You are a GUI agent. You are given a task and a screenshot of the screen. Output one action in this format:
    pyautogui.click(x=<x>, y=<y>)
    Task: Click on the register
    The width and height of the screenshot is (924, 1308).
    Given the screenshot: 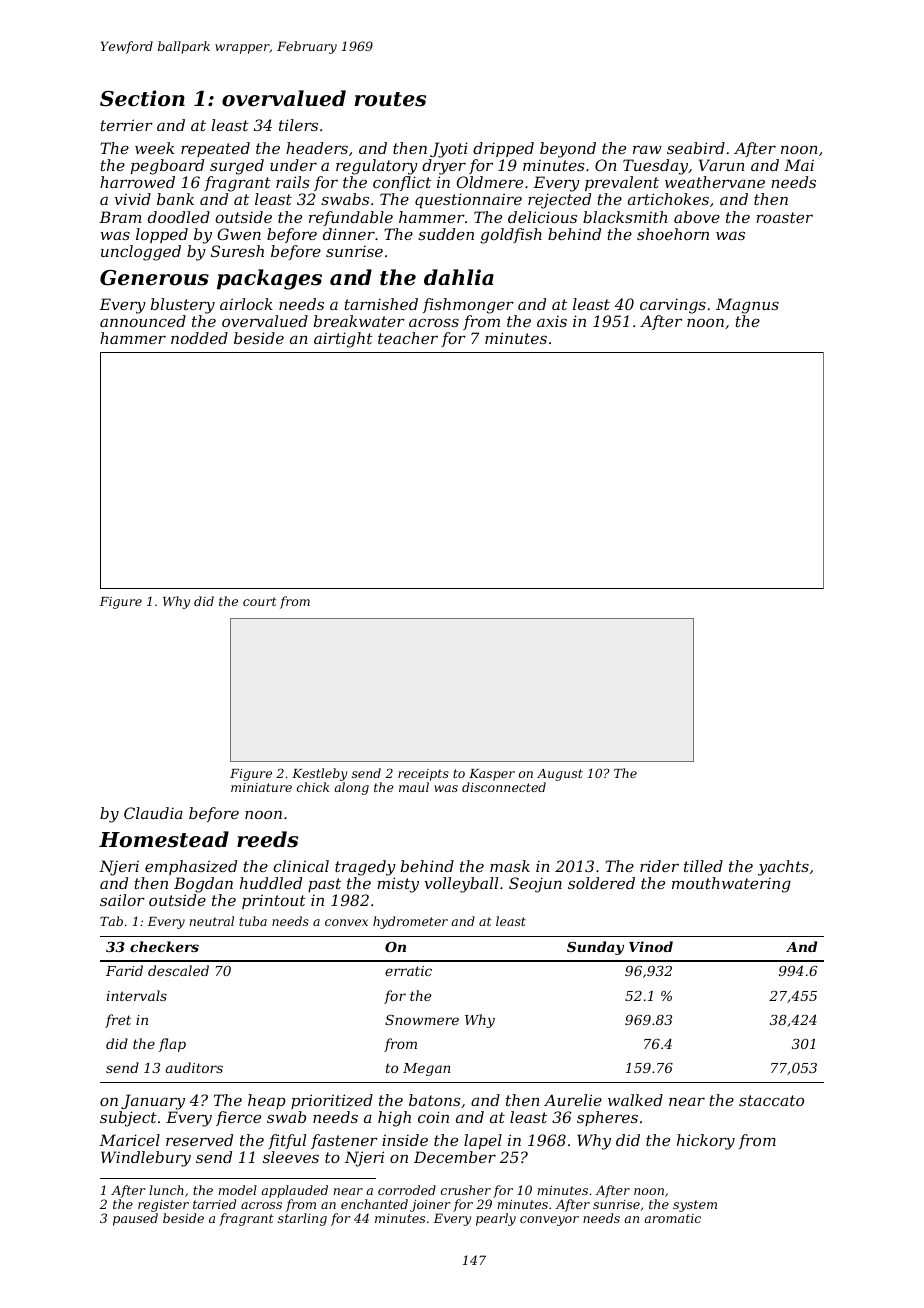 What is the action you would take?
    pyautogui.click(x=163, y=1206)
